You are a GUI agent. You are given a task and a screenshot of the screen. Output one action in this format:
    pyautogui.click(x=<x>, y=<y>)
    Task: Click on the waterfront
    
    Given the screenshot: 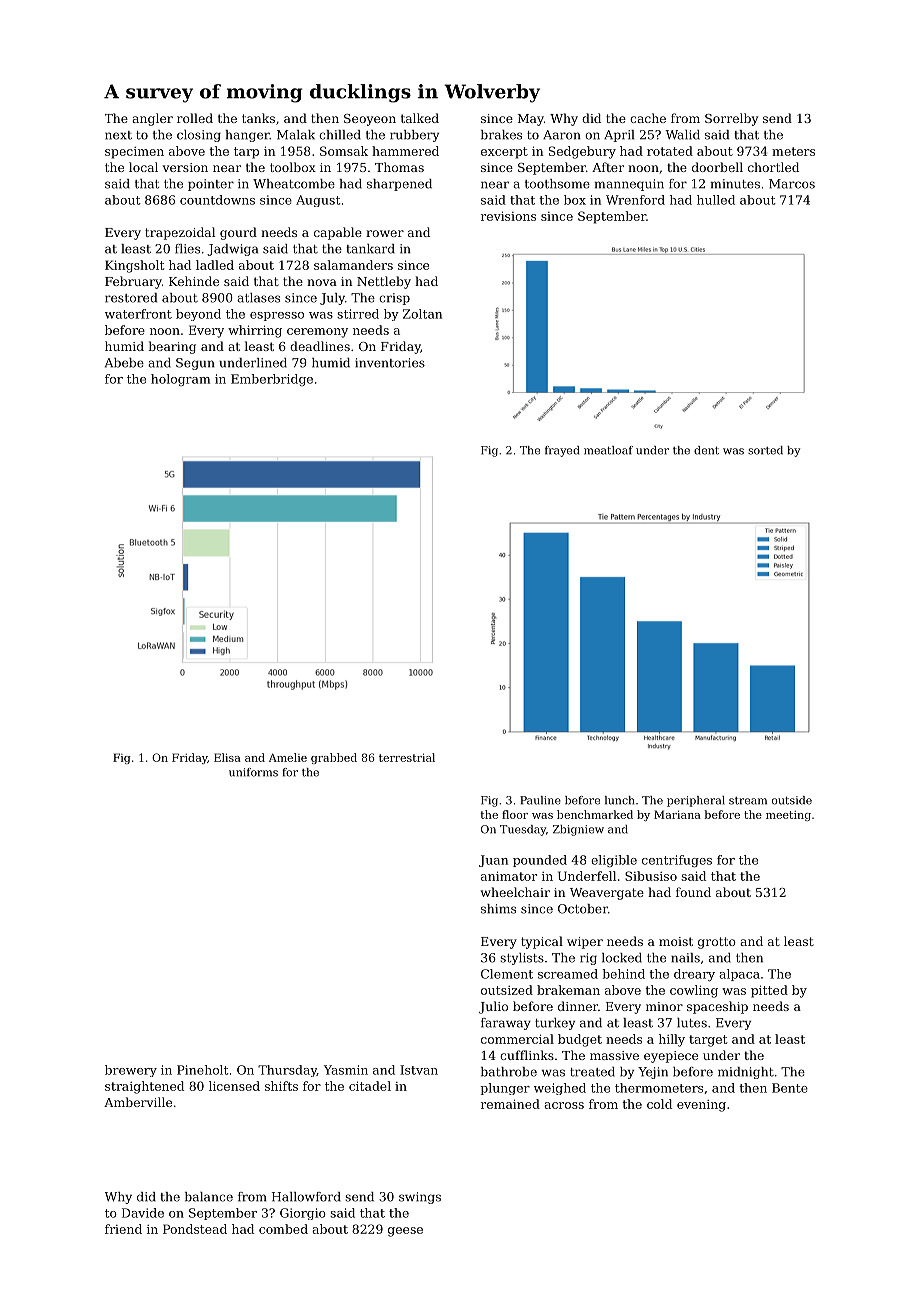 What is the action you would take?
    pyautogui.click(x=138, y=314)
